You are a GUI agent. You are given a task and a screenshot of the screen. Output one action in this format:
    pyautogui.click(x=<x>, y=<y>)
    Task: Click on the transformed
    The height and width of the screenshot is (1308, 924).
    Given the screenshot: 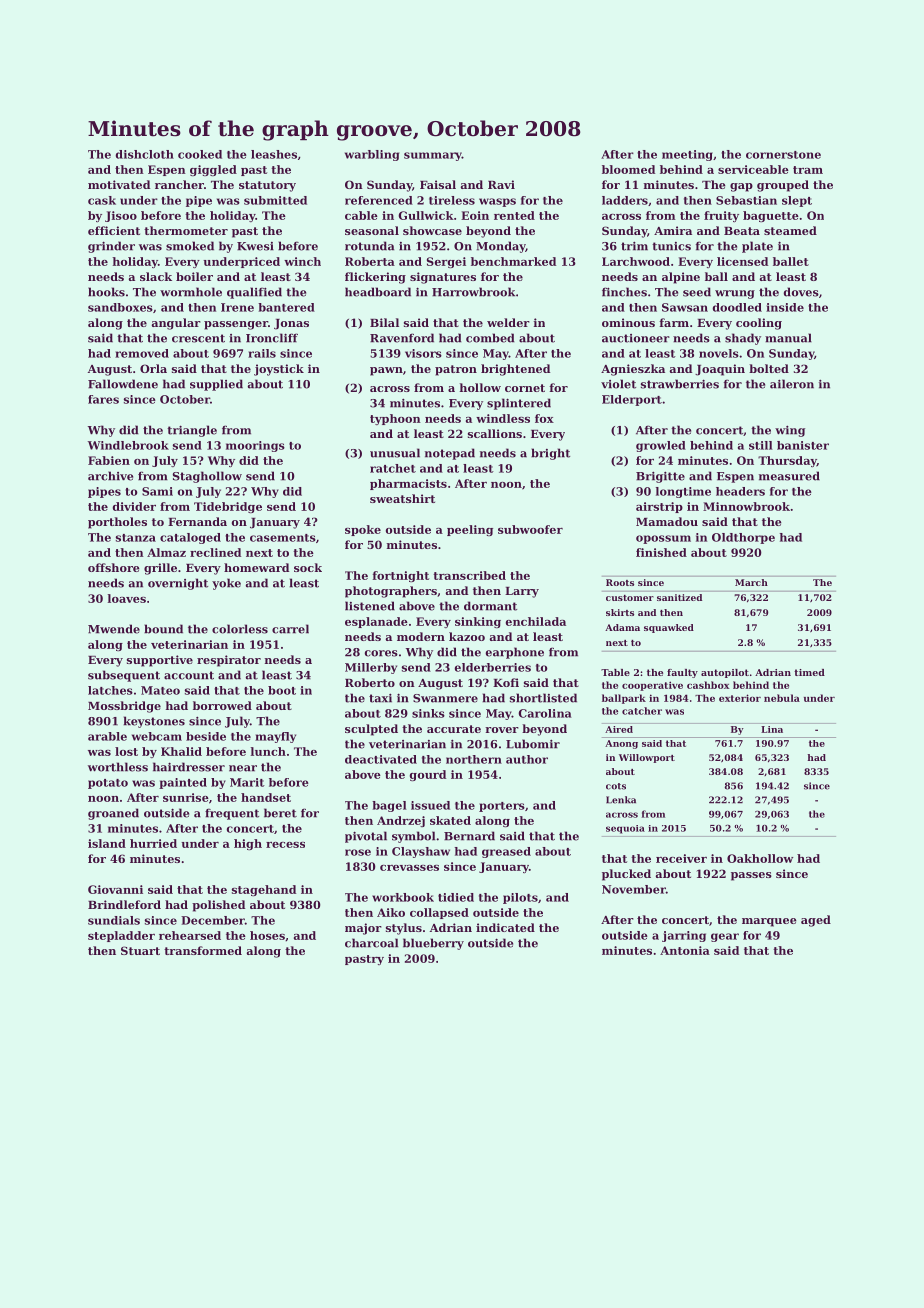 What is the action you would take?
    pyautogui.click(x=203, y=950)
